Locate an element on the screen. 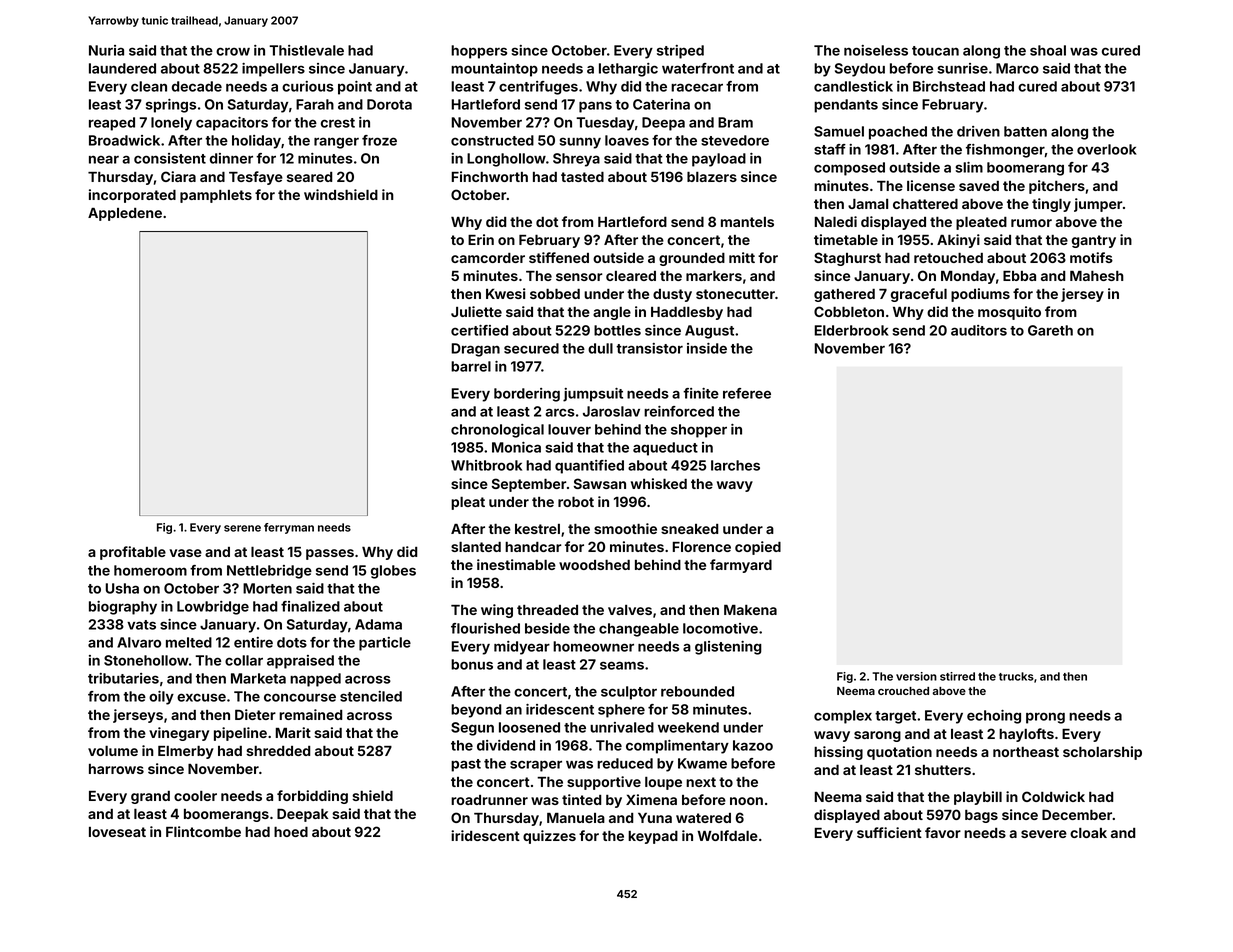 This screenshot has width=1233, height=952. auditors is located at coordinates (979, 330).
